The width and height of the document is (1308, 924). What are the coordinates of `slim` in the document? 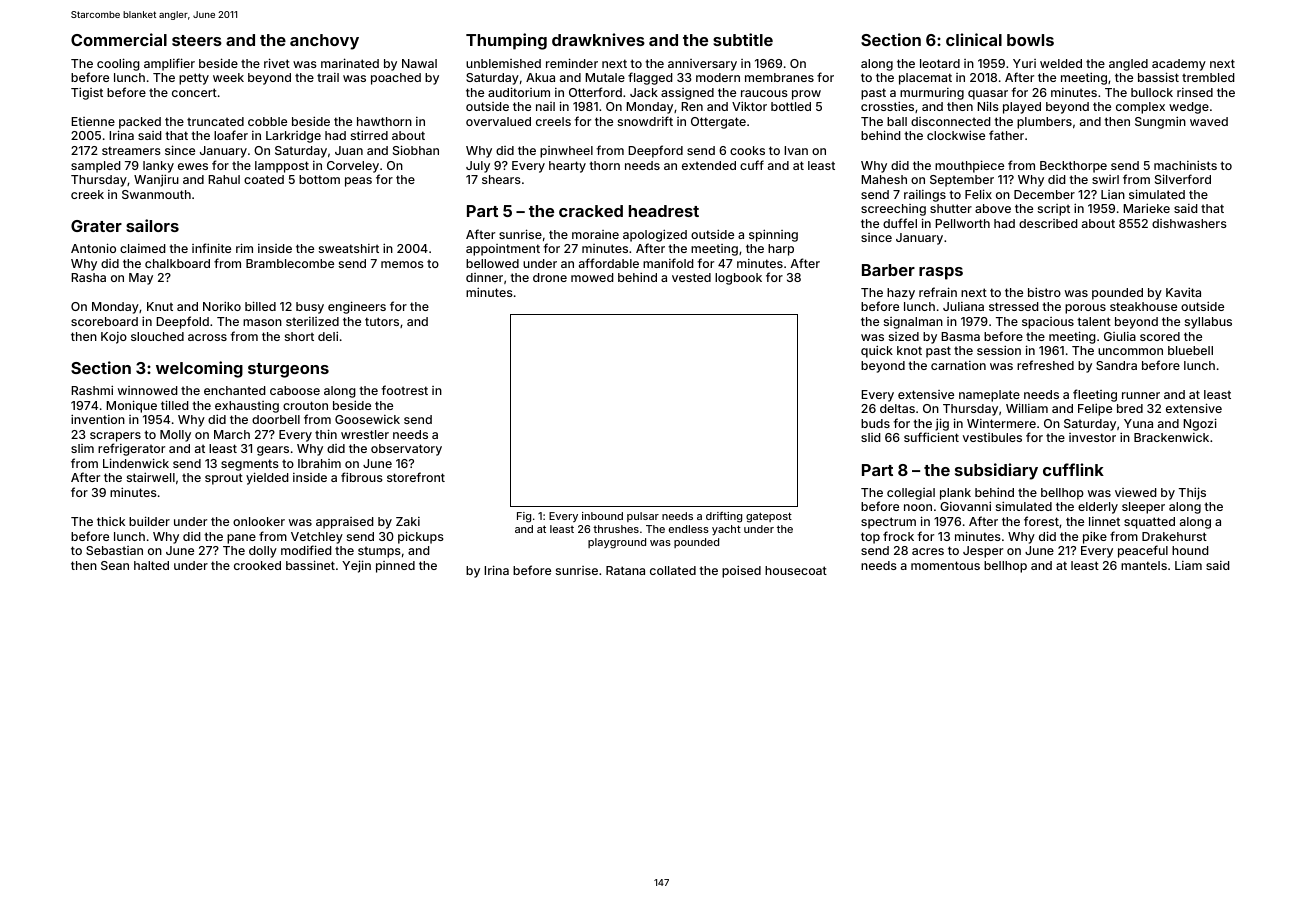 It's located at (82, 448).
